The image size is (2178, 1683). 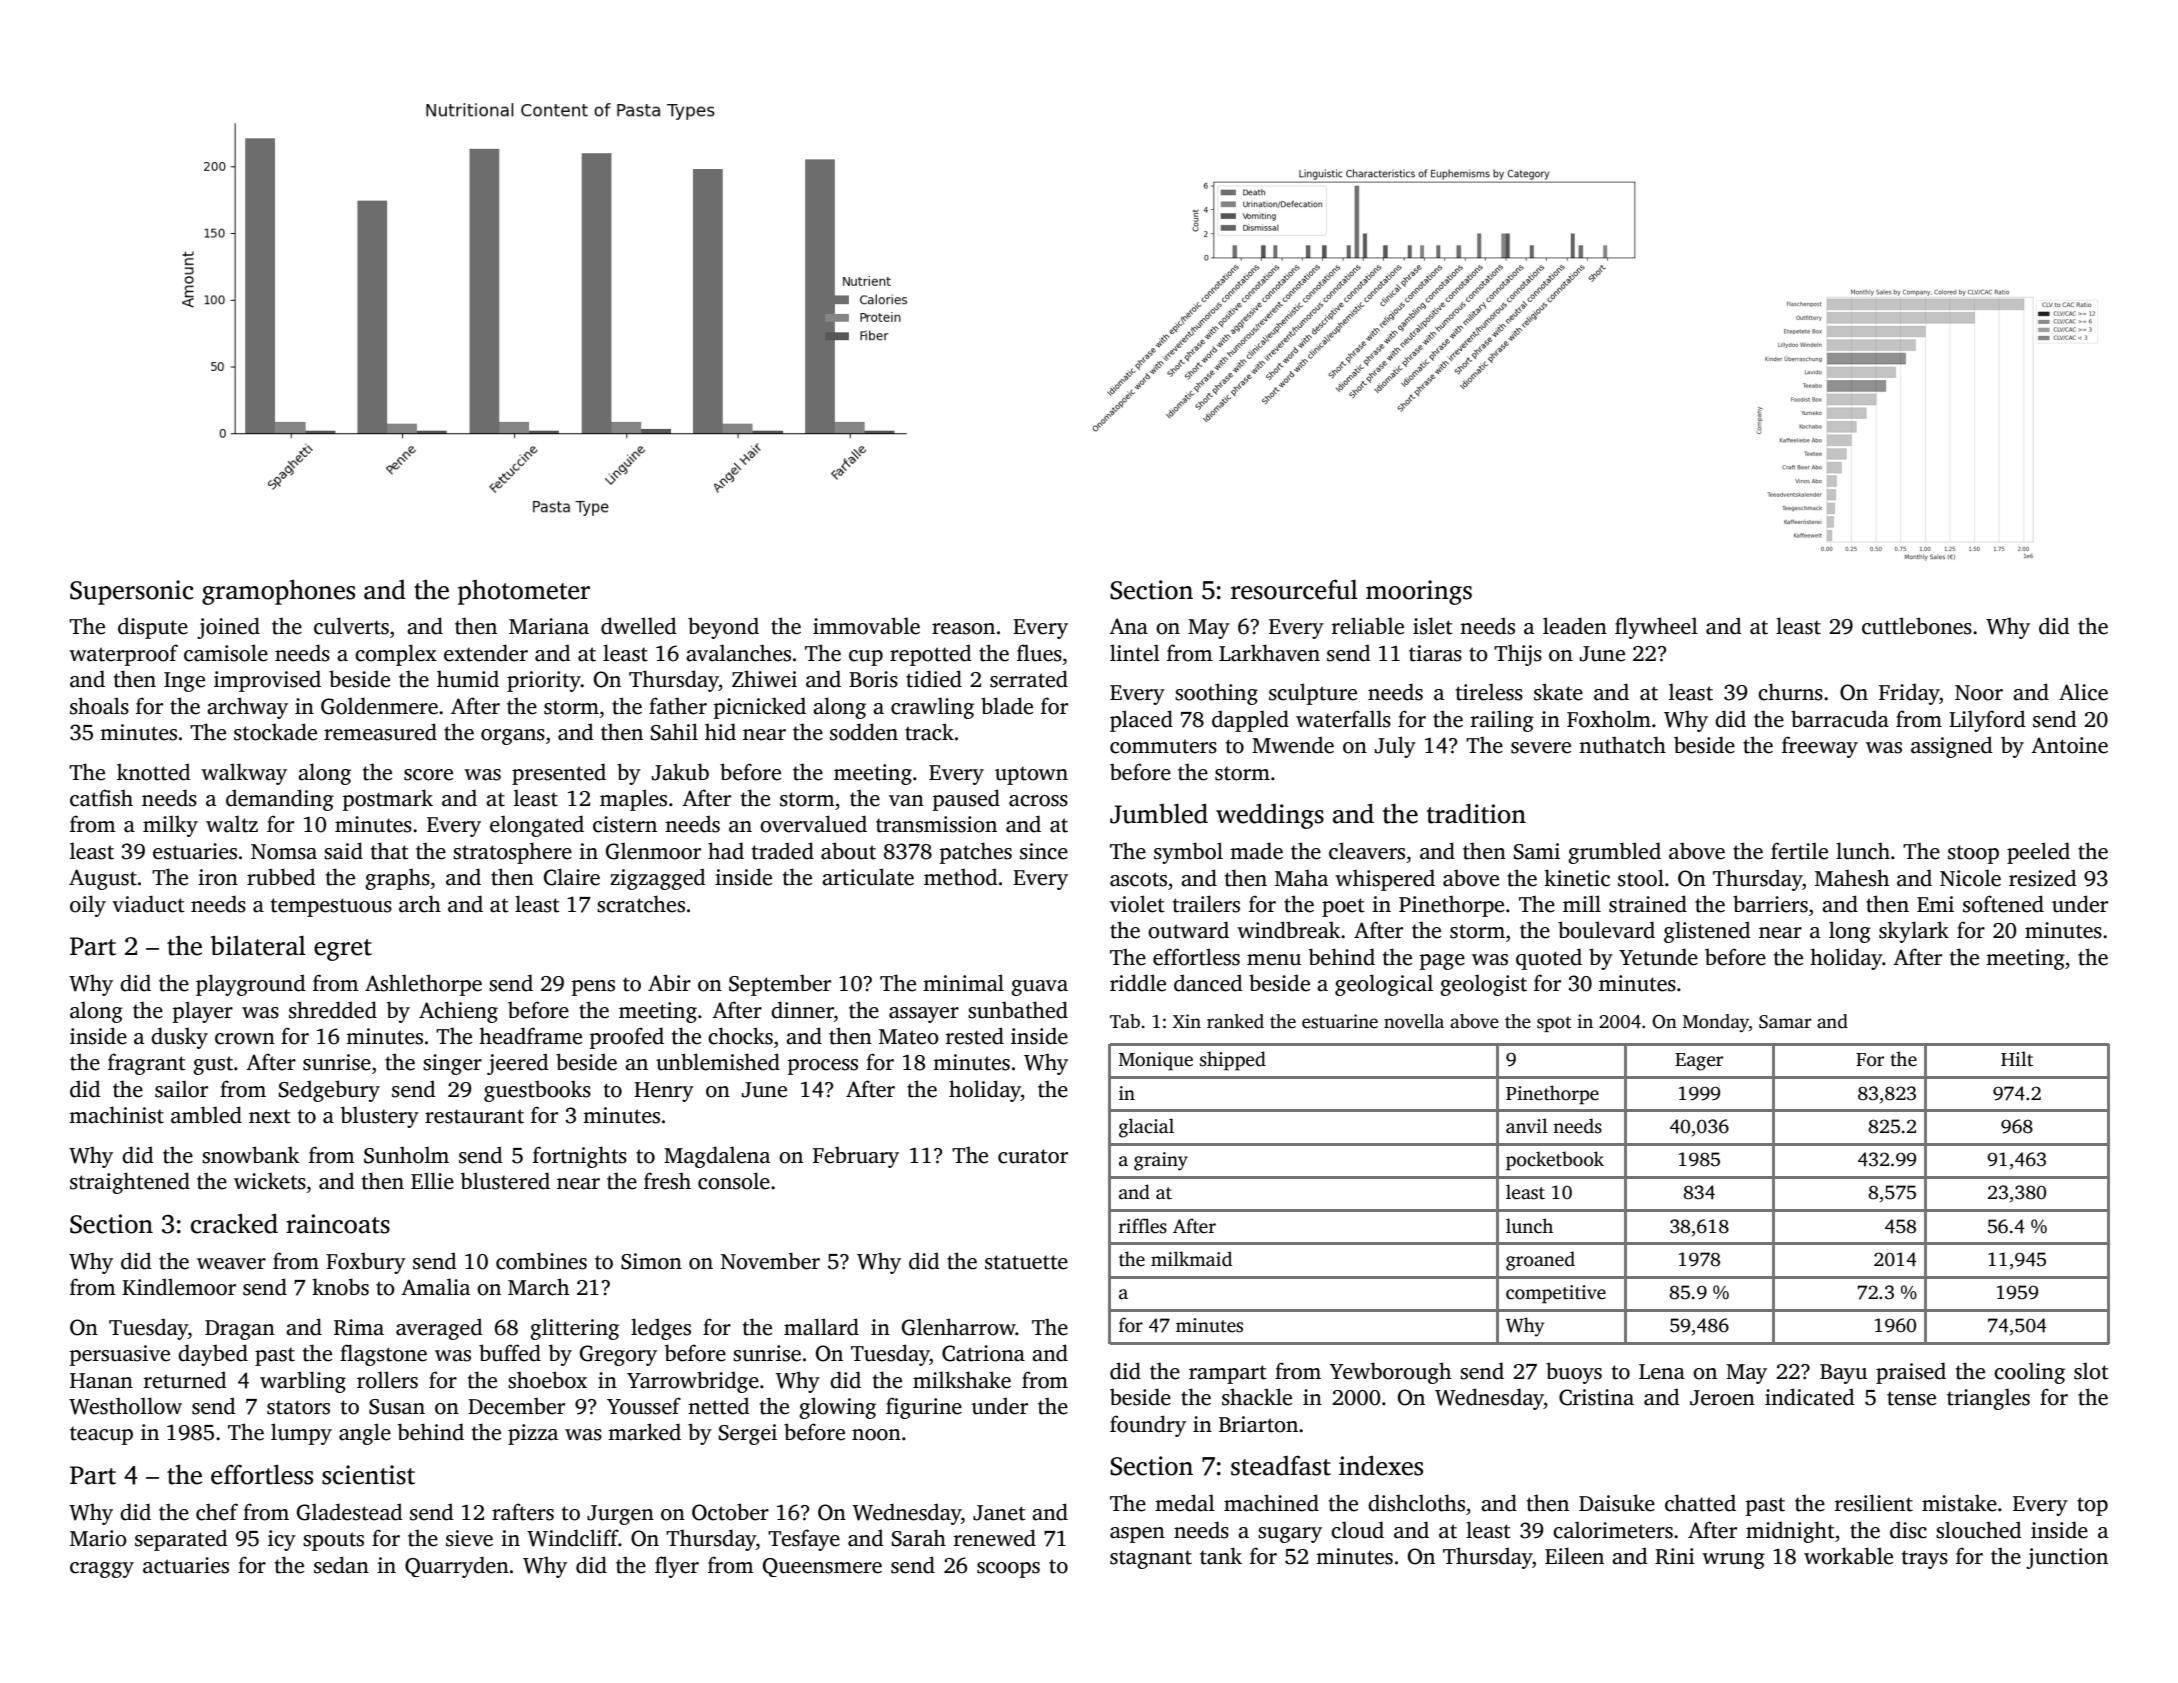 I want to click on cuttlebones, so click(x=1917, y=626).
